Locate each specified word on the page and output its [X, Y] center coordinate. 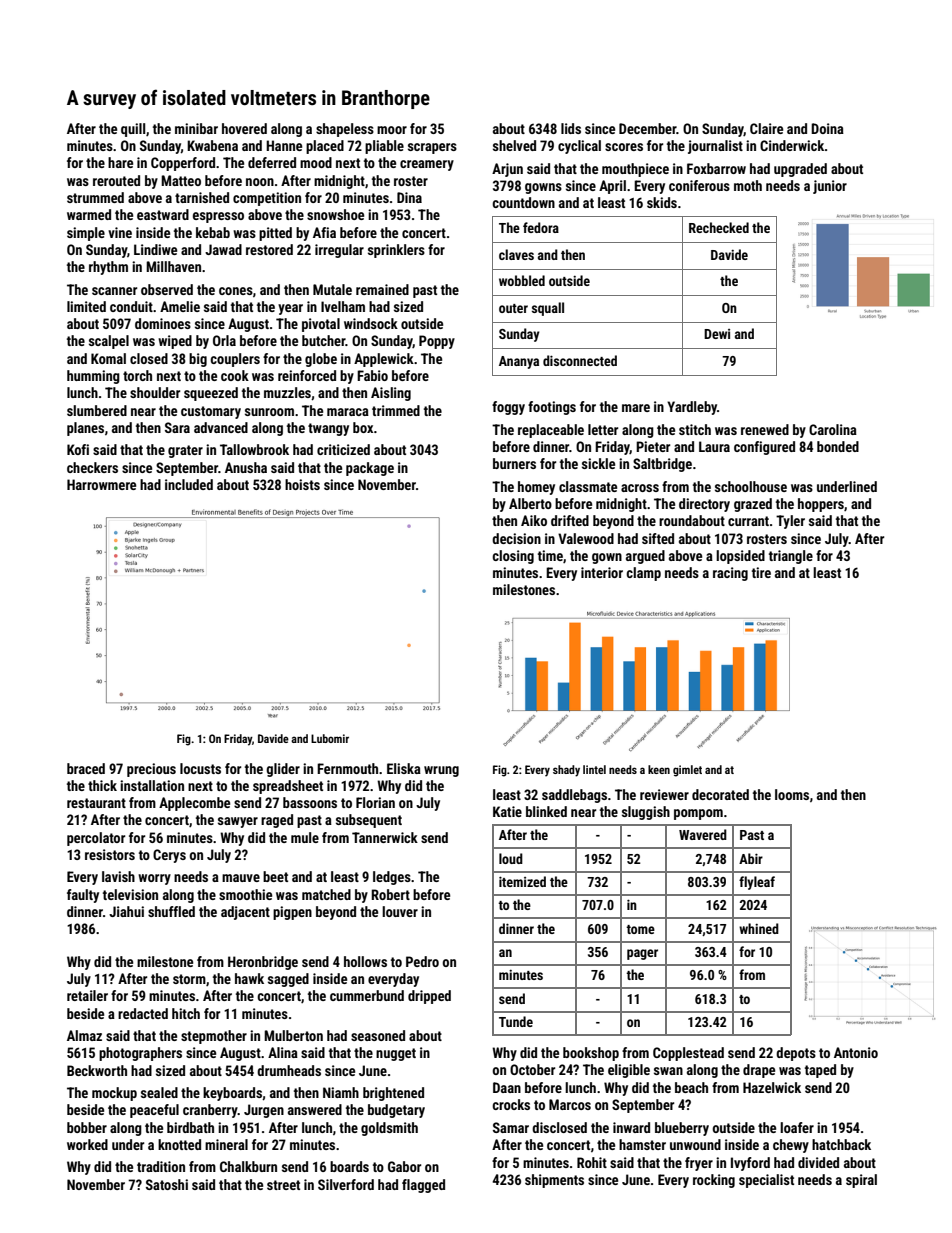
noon [260, 182]
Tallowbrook [254, 449]
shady [566, 771]
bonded [838, 446]
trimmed [396, 410]
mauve [241, 878]
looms [792, 794]
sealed [159, 1092]
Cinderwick [792, 145]
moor [392, 130]
